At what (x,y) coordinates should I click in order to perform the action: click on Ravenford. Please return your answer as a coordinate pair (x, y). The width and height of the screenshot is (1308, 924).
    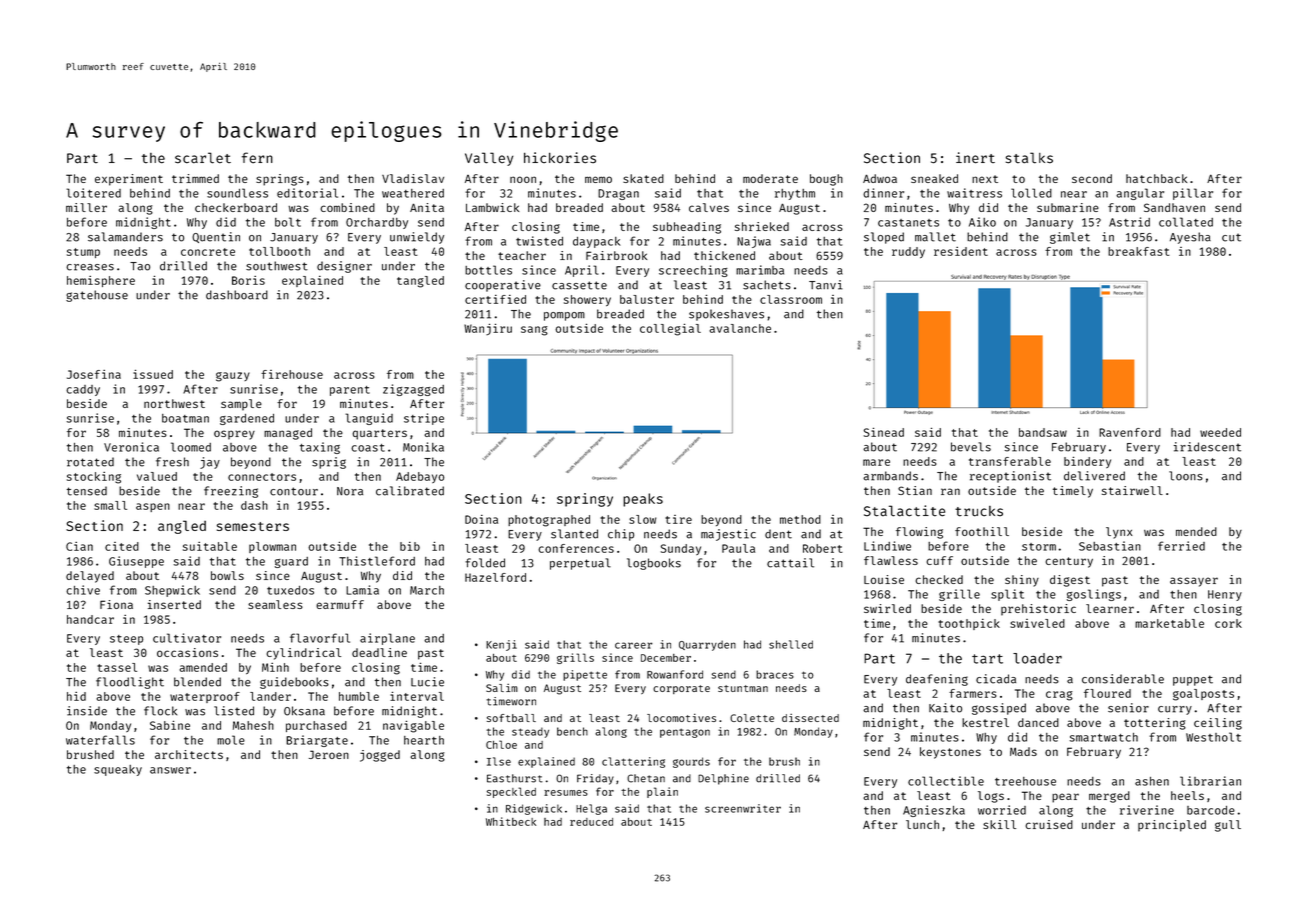
    Looking at the image, I should click on (1130, 432).
